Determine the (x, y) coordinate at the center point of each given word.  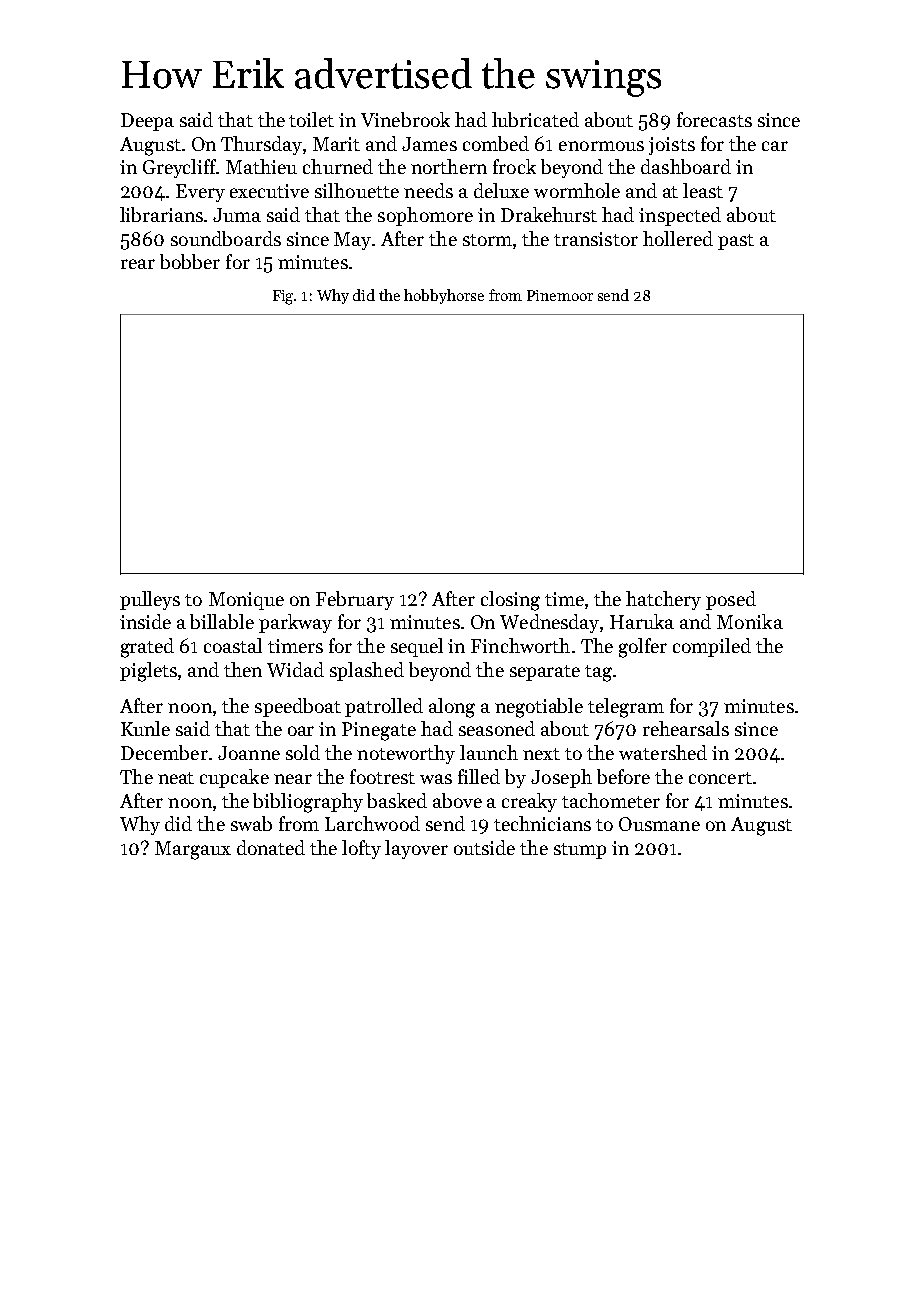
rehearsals (686, 728)
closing (510, 601)
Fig (284, 297)
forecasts (714, 119)
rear (138, 264)
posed (731, 600)
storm (487, 240)
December (164, 752)
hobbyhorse (444, 296)
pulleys (150, 600)
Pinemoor (560, 295)
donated (271, 847)
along (452, 708)
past (736, 242)
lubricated (535, 119)
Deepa (147, 122)
